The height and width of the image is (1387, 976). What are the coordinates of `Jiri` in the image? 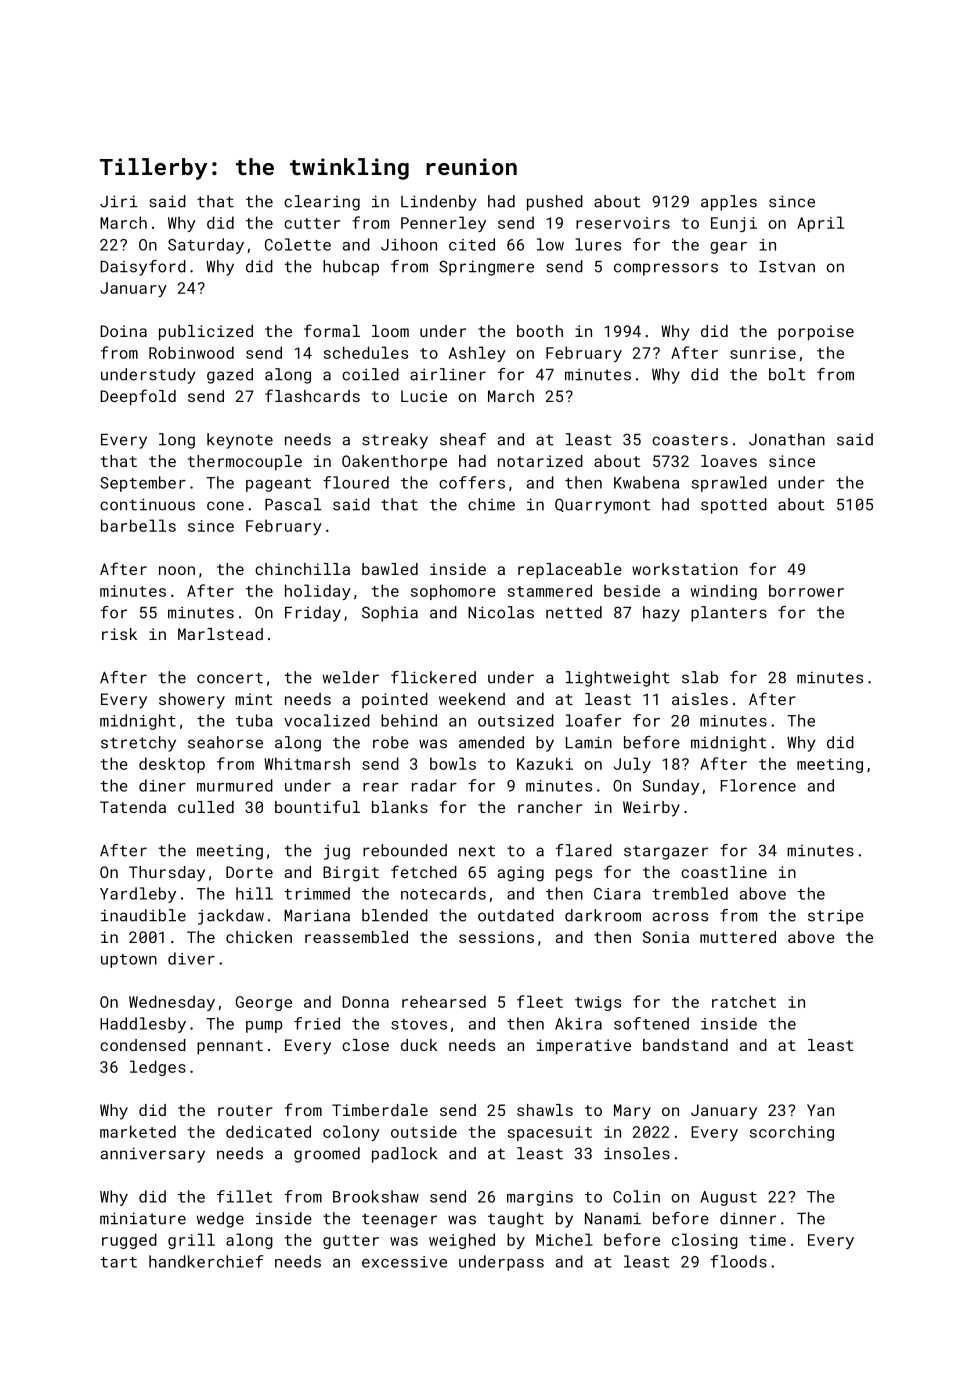 It's located at (118, 201).
